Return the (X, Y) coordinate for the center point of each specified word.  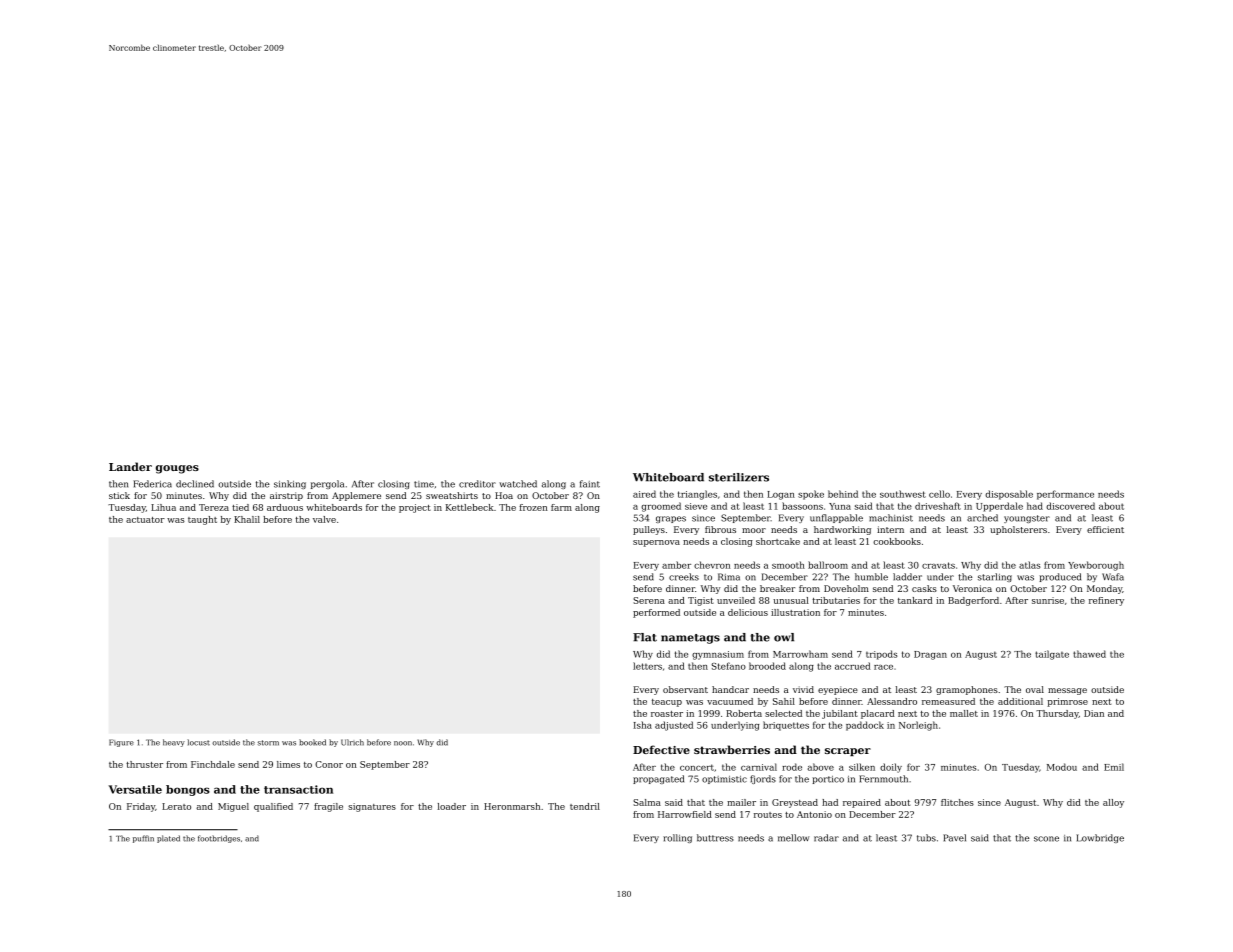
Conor (329, 764)
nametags (690, 639)
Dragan (930, 655)
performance (1065, 495)
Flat (645, 637)
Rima (729, 577)
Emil (1114, 767)
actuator (145, 520)
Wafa (1113, 577)
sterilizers (739, 477)
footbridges (219, 839)
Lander (130, 466)
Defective (661, 749)
